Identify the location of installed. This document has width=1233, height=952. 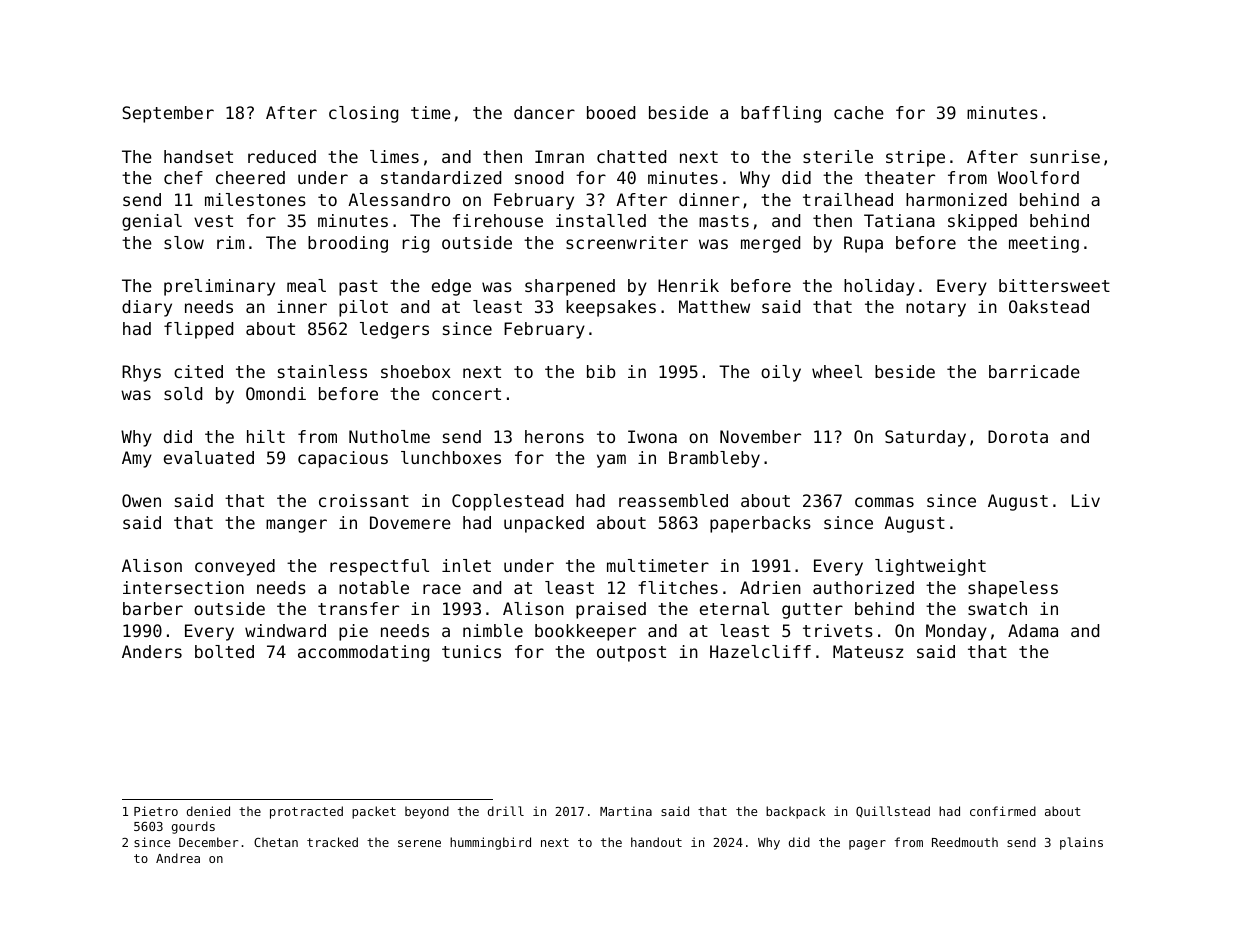
(601, 220).
